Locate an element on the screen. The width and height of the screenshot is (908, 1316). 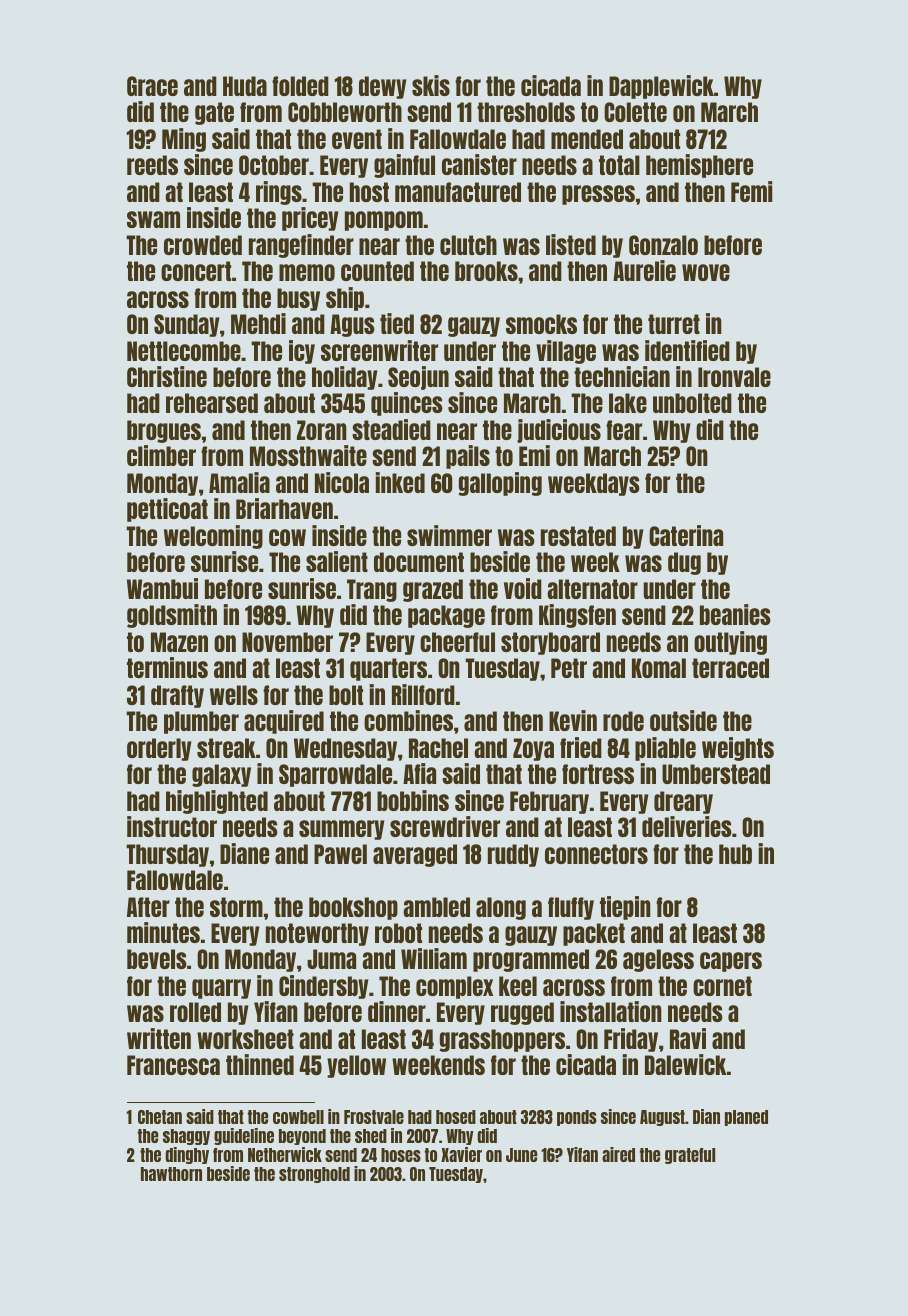
petticoat is located at coordinates (167, 510).
